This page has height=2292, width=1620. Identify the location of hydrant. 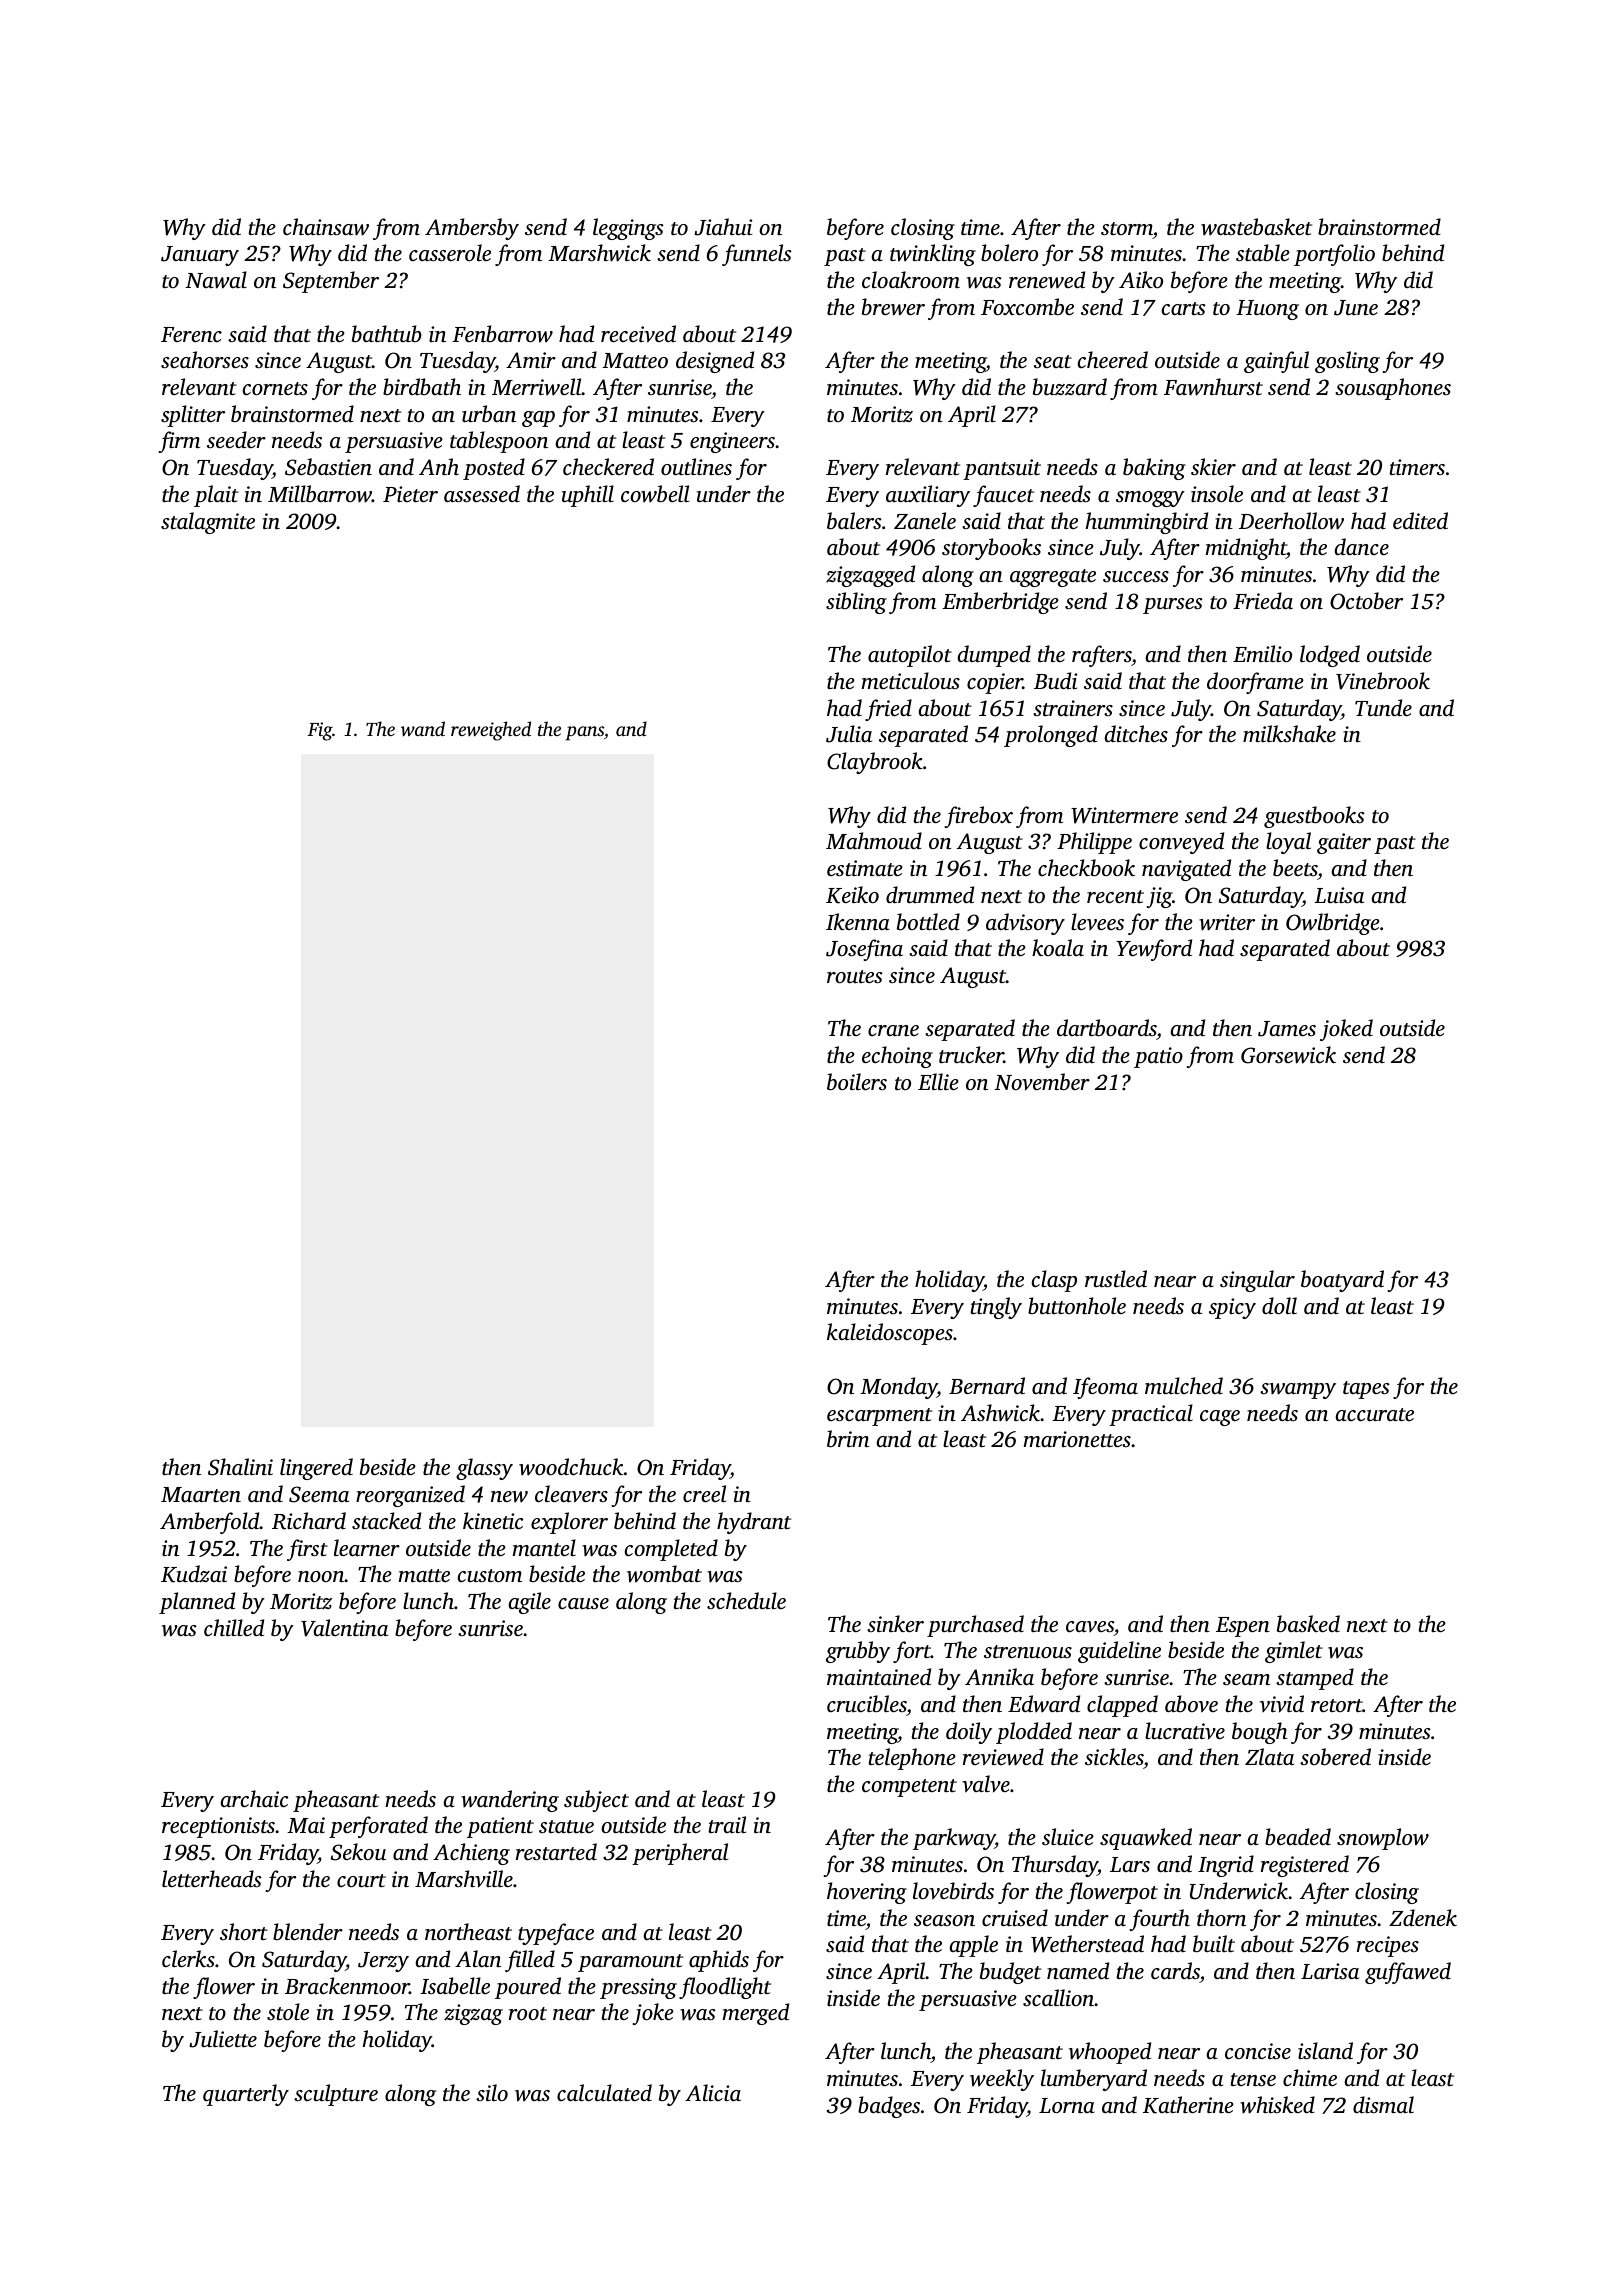
(754, 1523).
